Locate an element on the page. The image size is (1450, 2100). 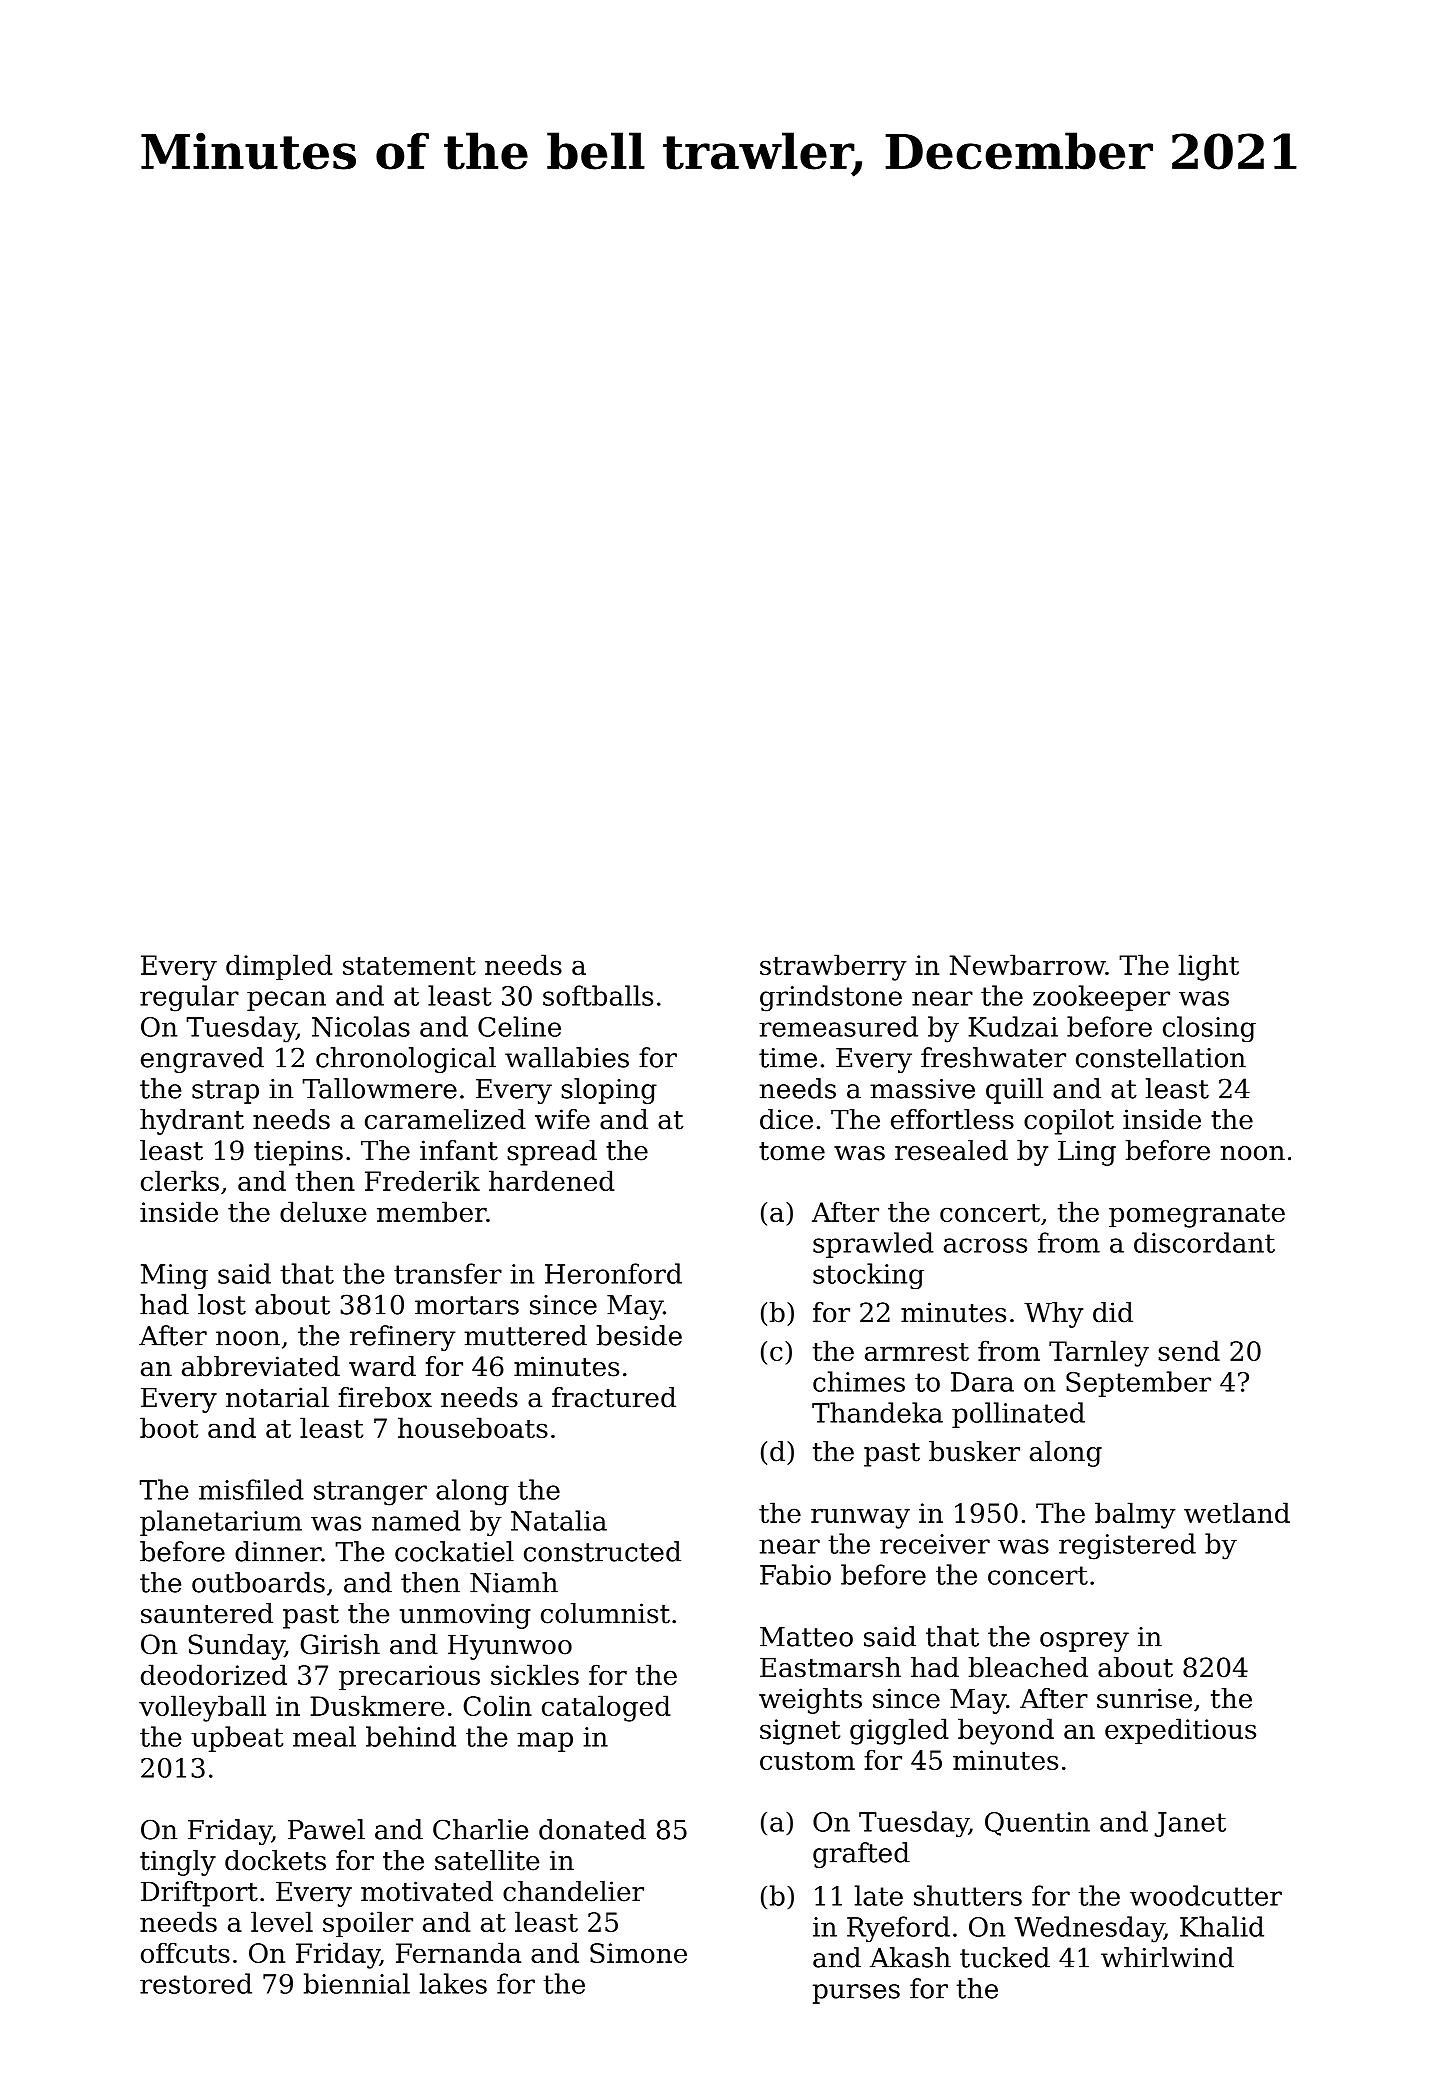
abbreviated is located at coordinates (261, 1366).
